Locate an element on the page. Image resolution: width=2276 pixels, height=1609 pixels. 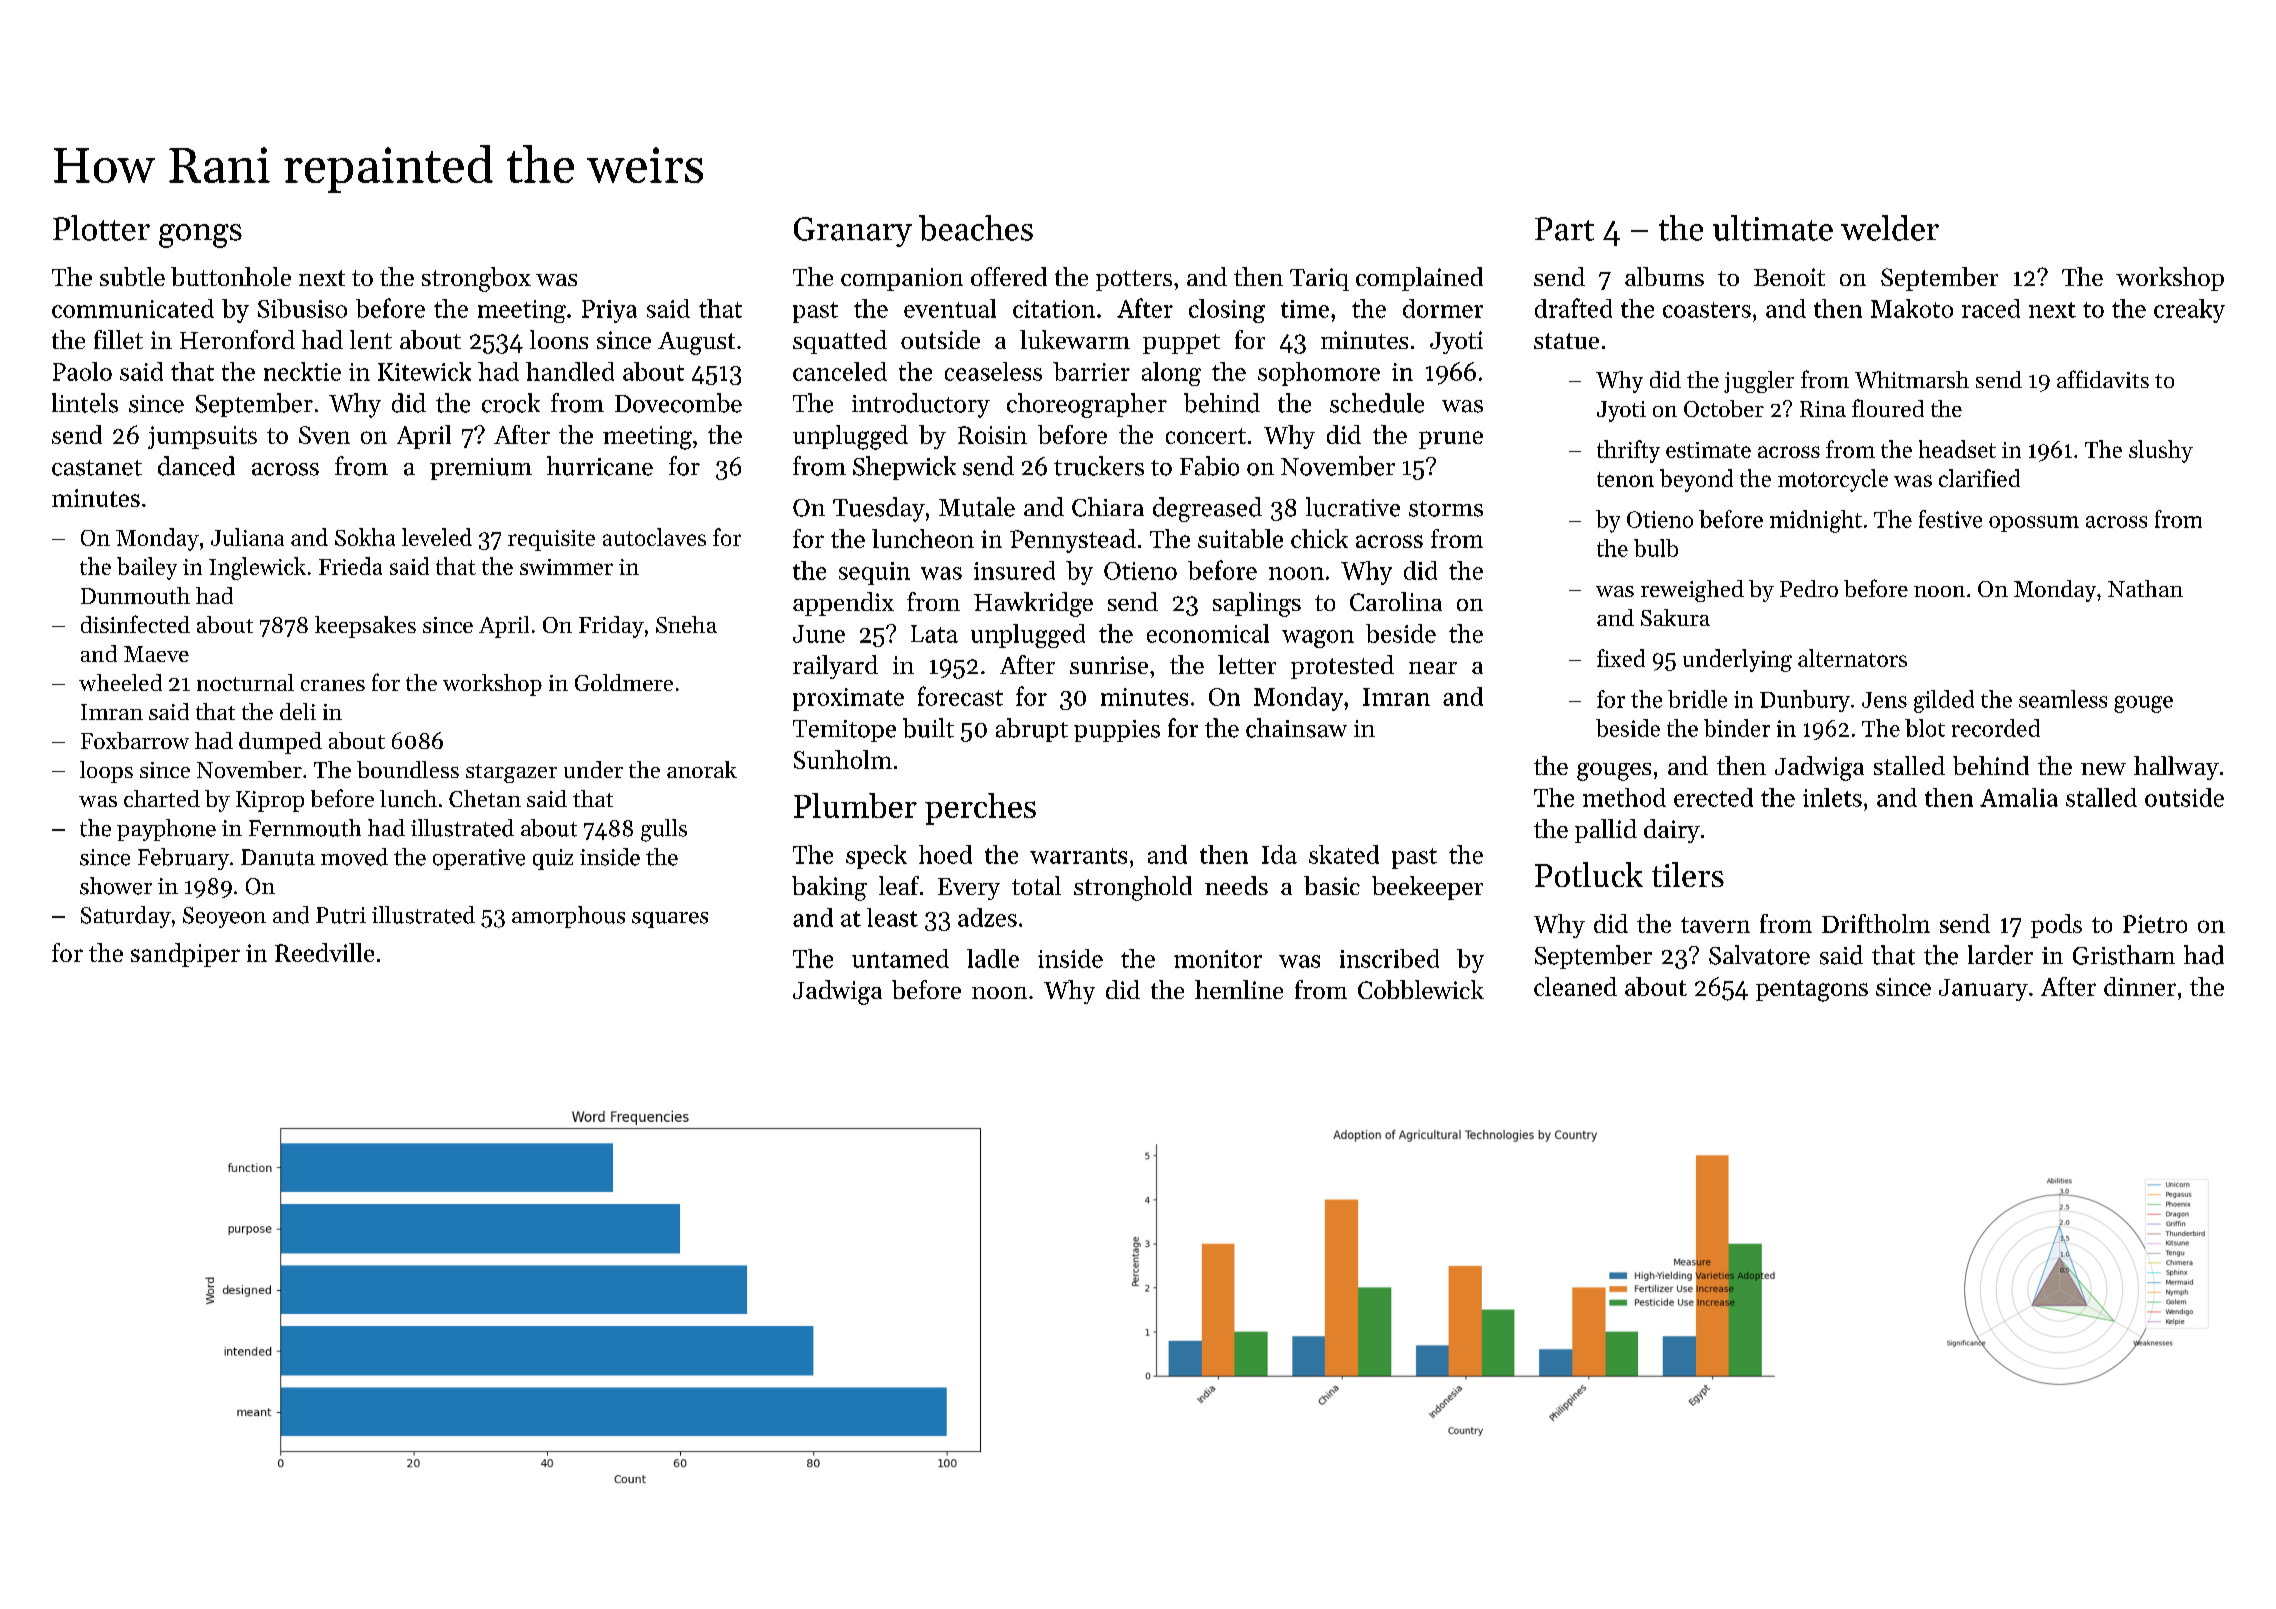
gongs is located at coordinates (200, 236).
